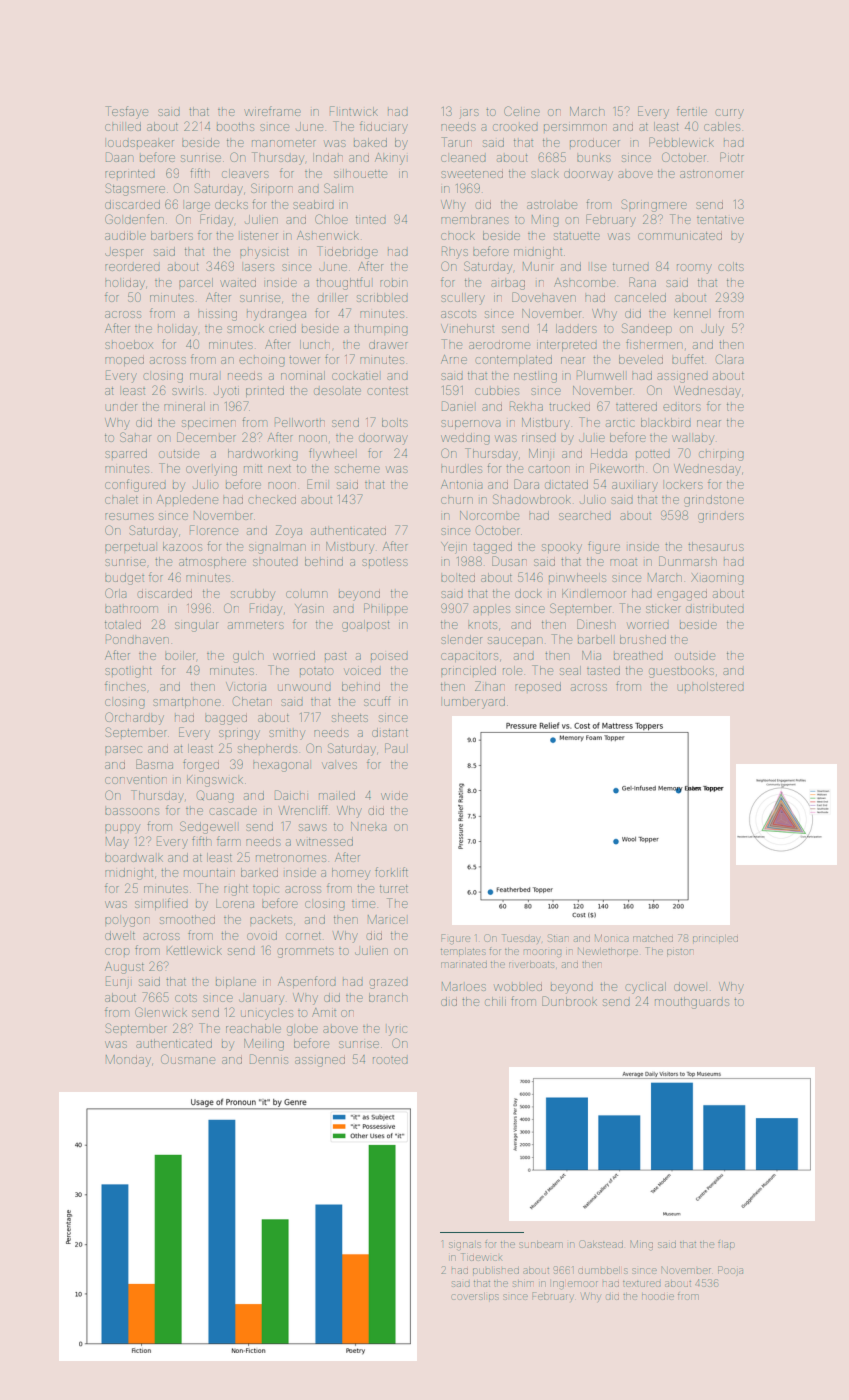  What do you see at coordinates (235, 126) in the screenshot?
I see `booths` at bounding box center [235, 126].
